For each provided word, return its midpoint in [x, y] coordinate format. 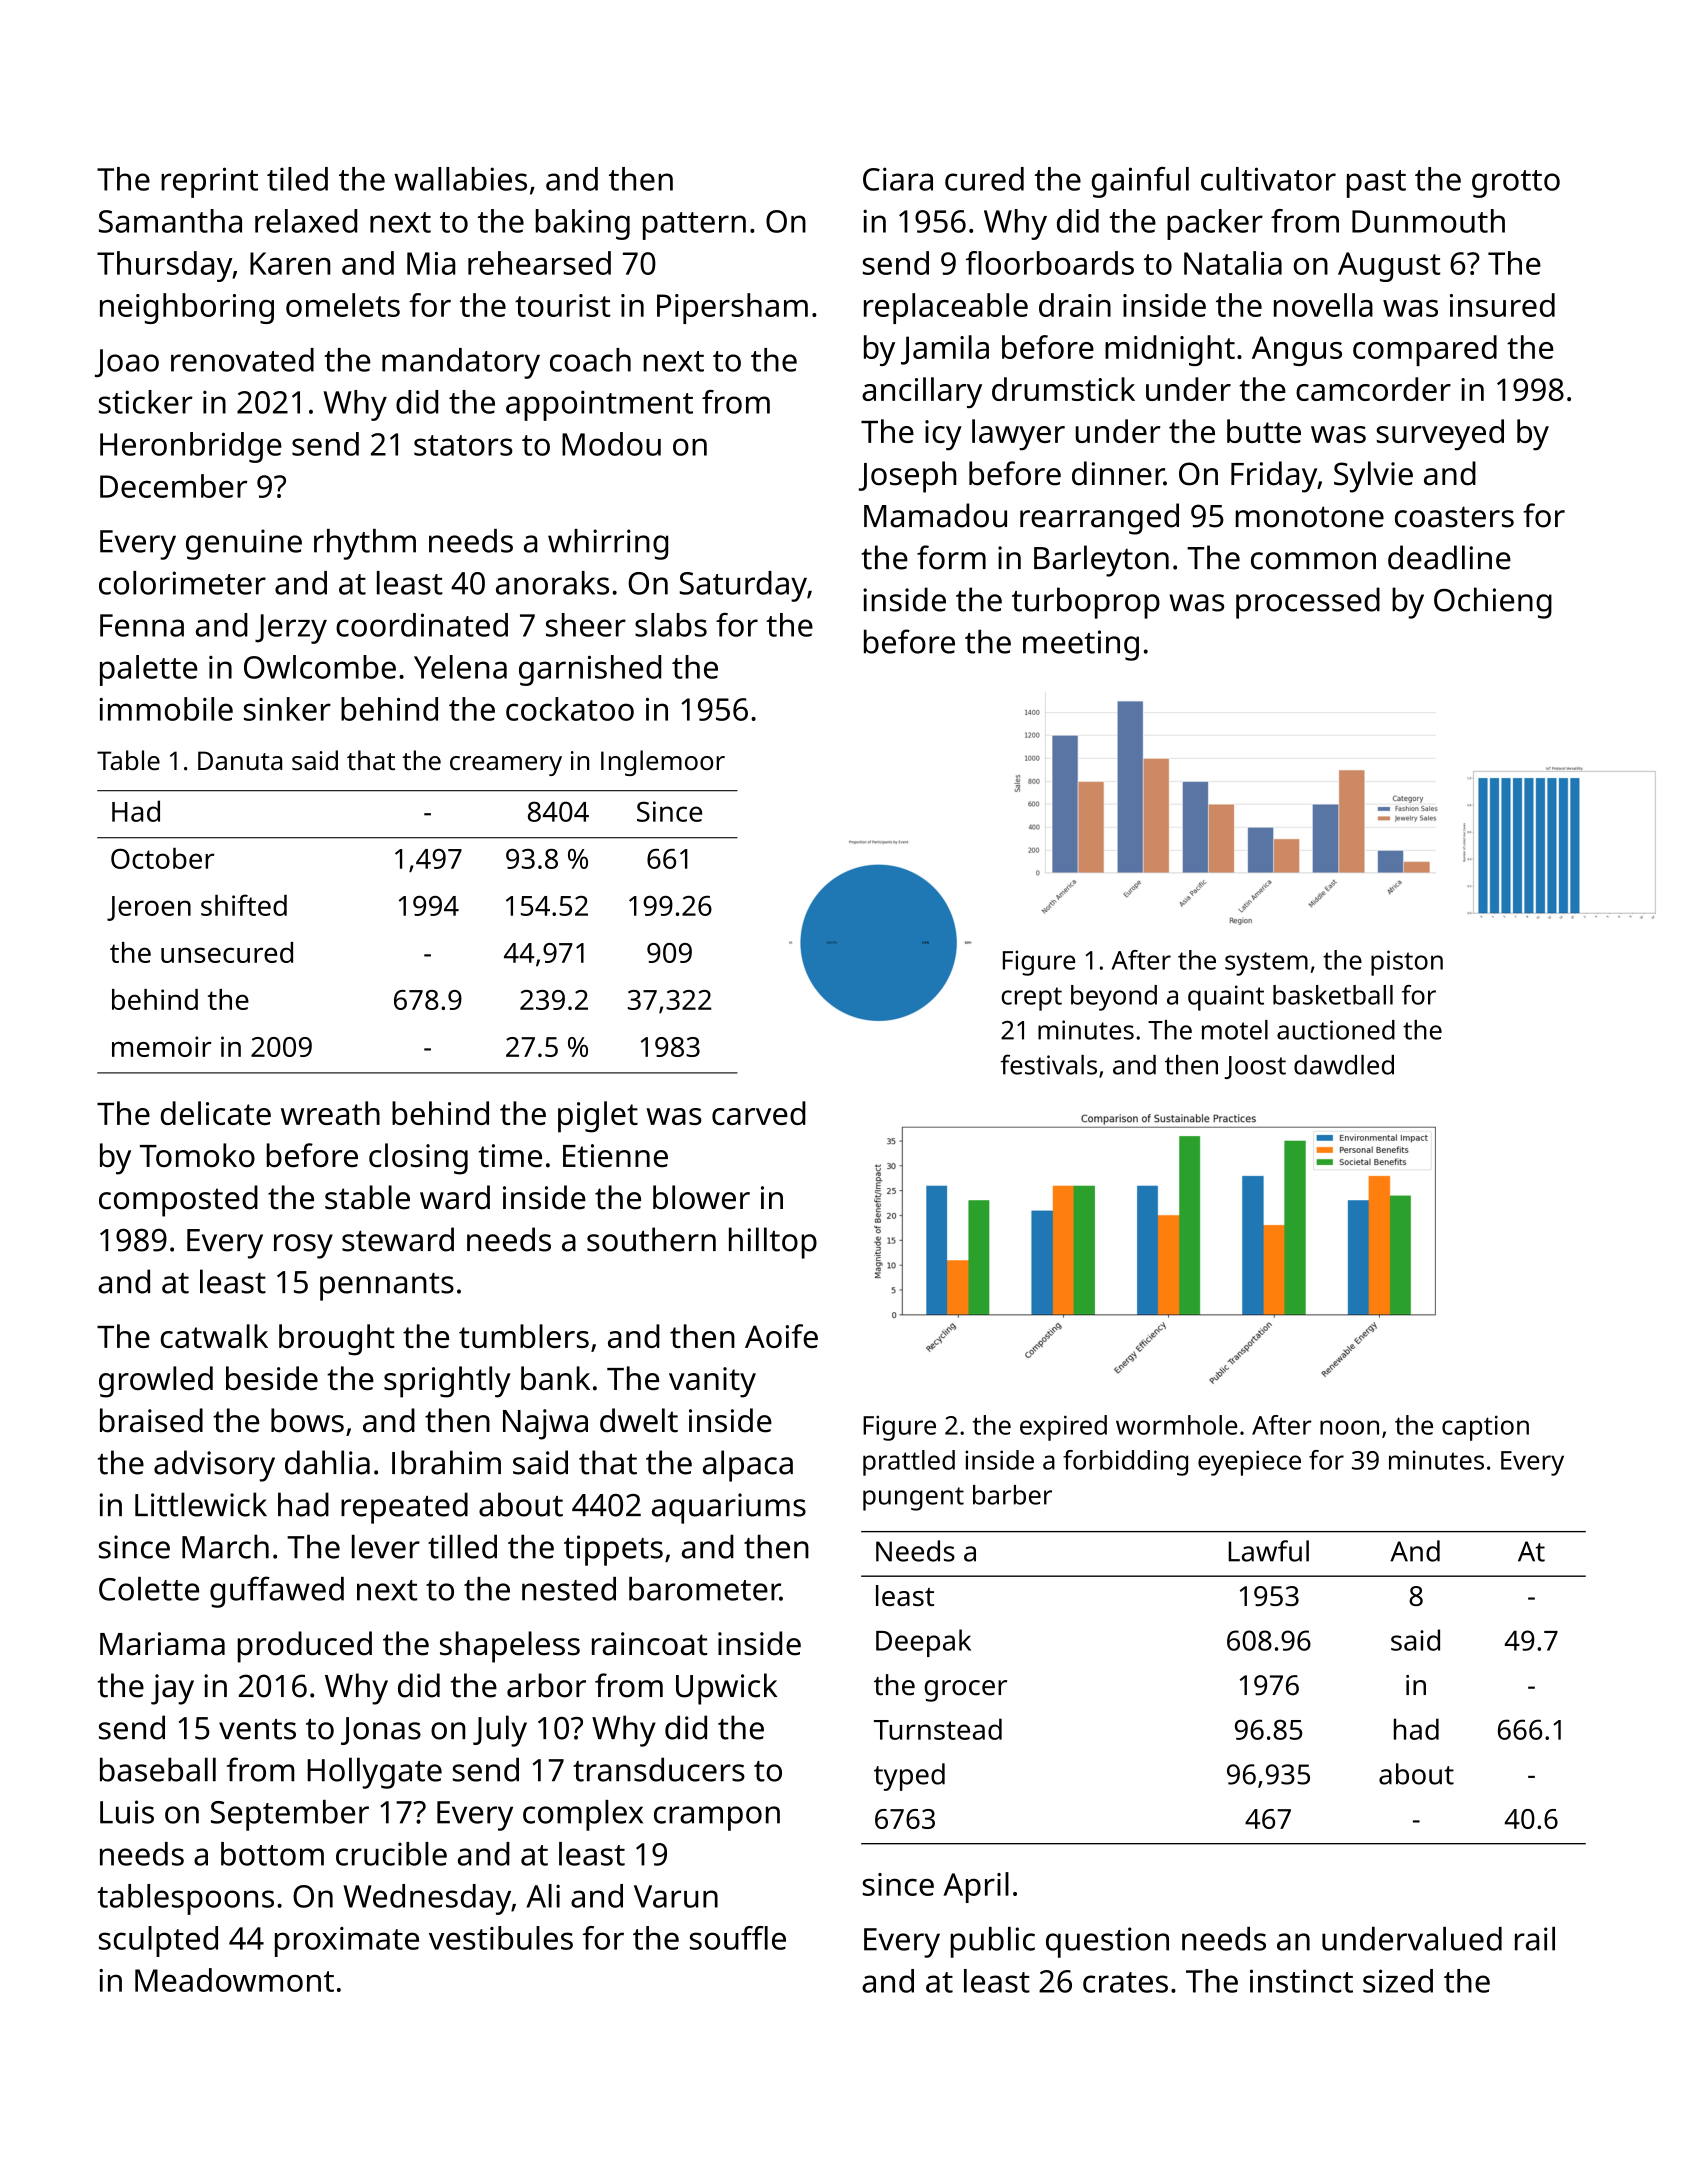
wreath [330, 1113]
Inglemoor [663, 763]
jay [172, 1689]
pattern [694, 226]
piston [1407, 963]
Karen [290, 263]
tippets [613, 1550]
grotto [1516, 184]
